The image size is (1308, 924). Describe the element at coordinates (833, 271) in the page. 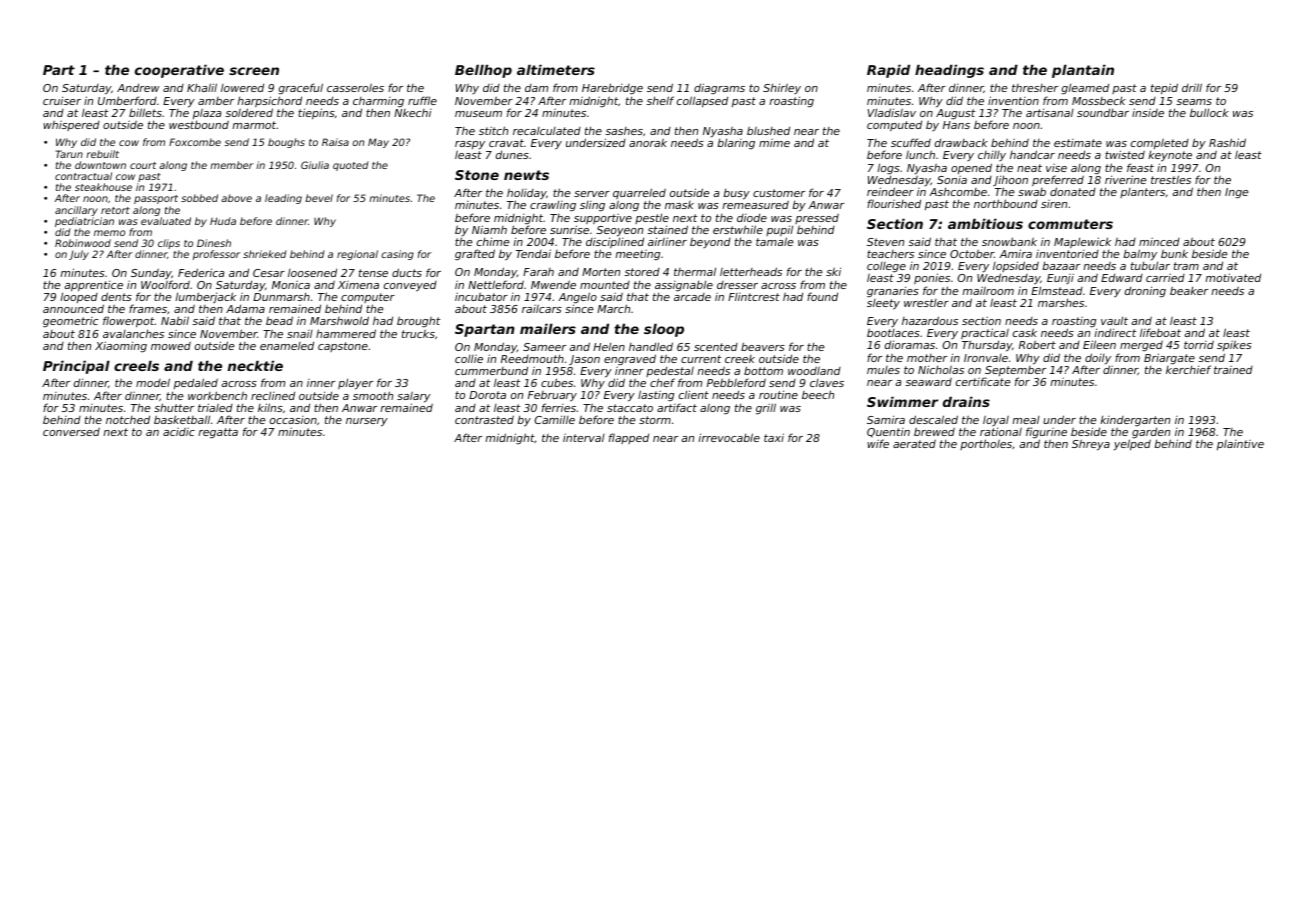

I see `ski` at that location.
